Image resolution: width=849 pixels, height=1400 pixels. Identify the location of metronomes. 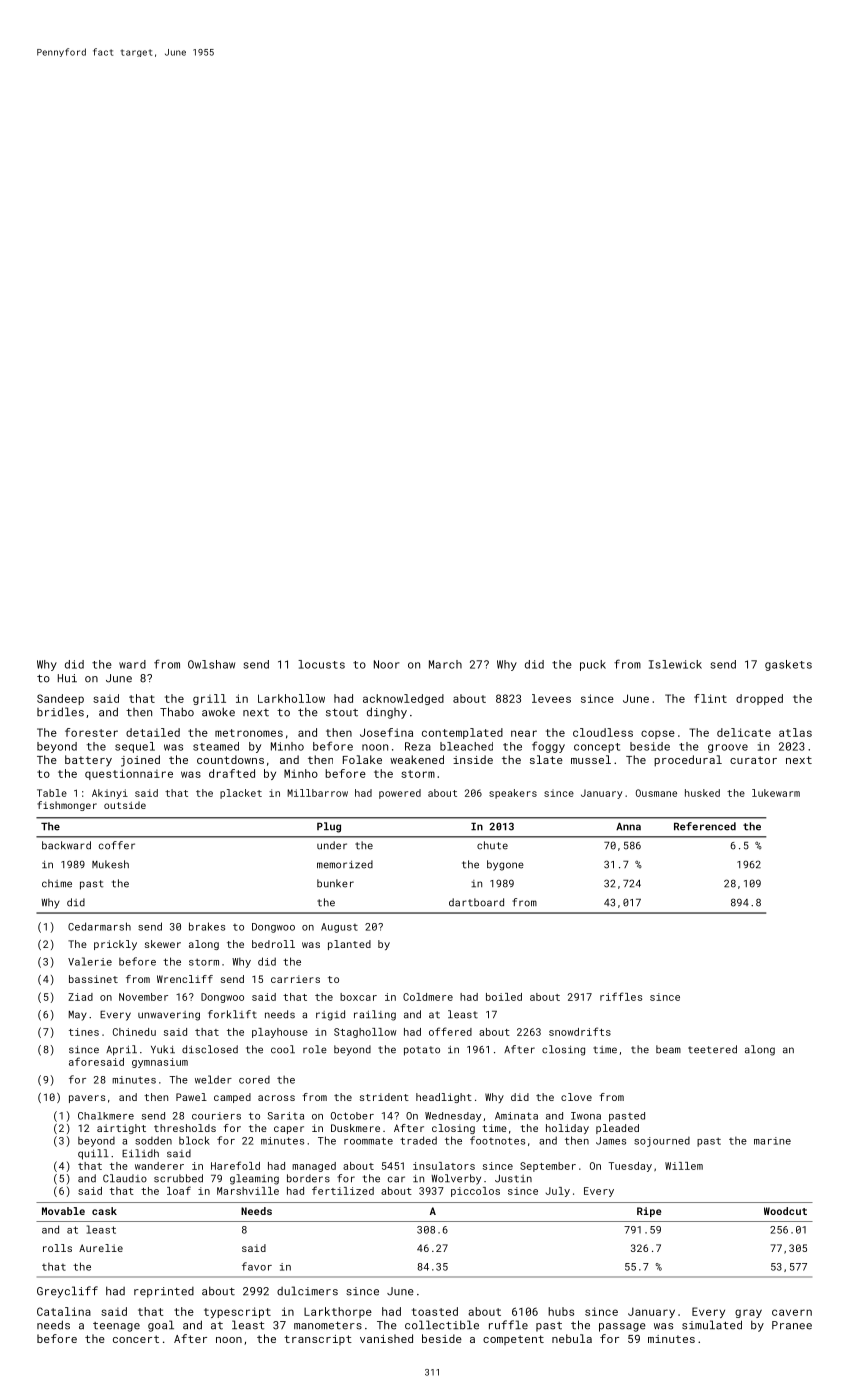
(249, 733).
